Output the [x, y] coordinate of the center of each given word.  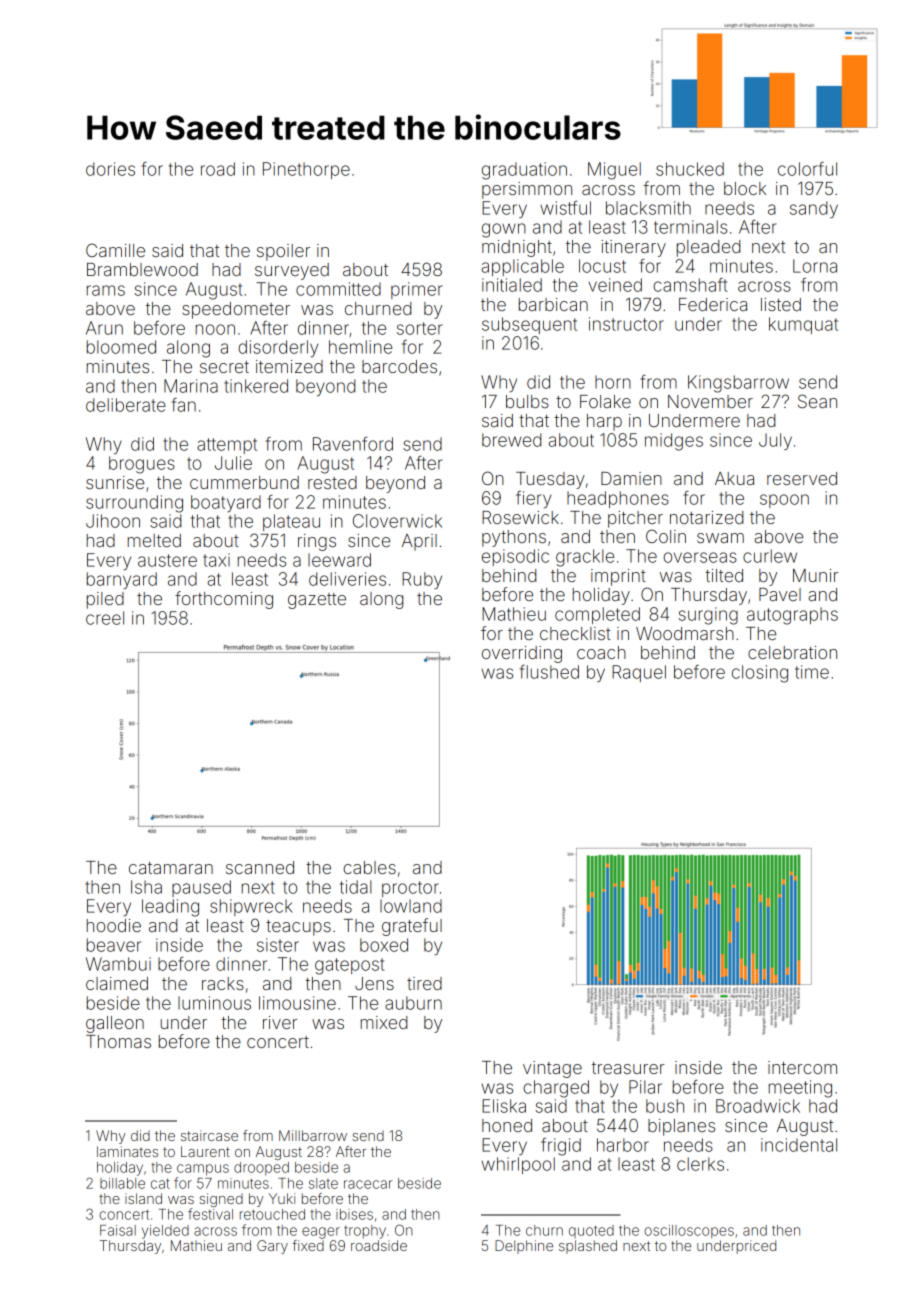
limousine [297, 1003]
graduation [524, 171]
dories [110, 169]
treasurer [628, 1068]
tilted [724, 575]
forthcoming [224, 600]
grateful [412, 927]
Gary [272, 1247]
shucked [690, 169]
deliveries [347, 579]
